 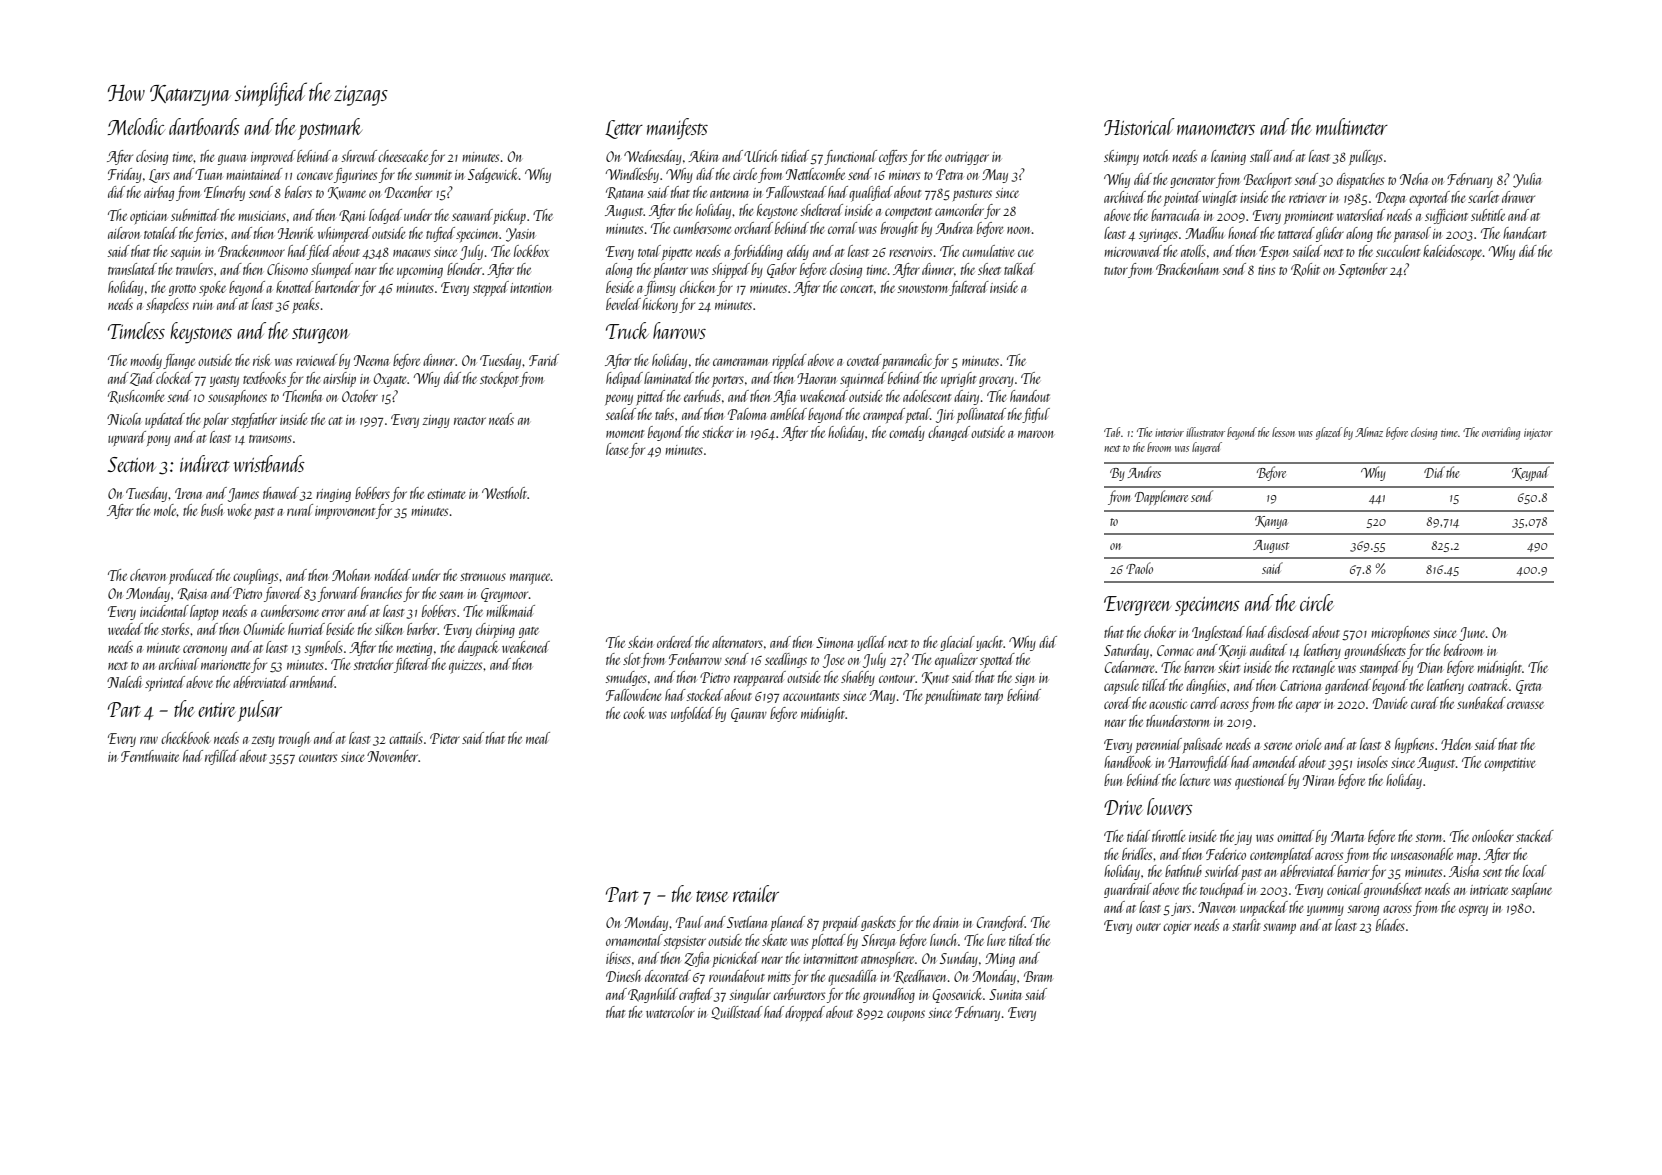 What do you see at coordinates (805, 1013) in the screenshot?
I see `dropped` at bounding box center [805, 1013].
